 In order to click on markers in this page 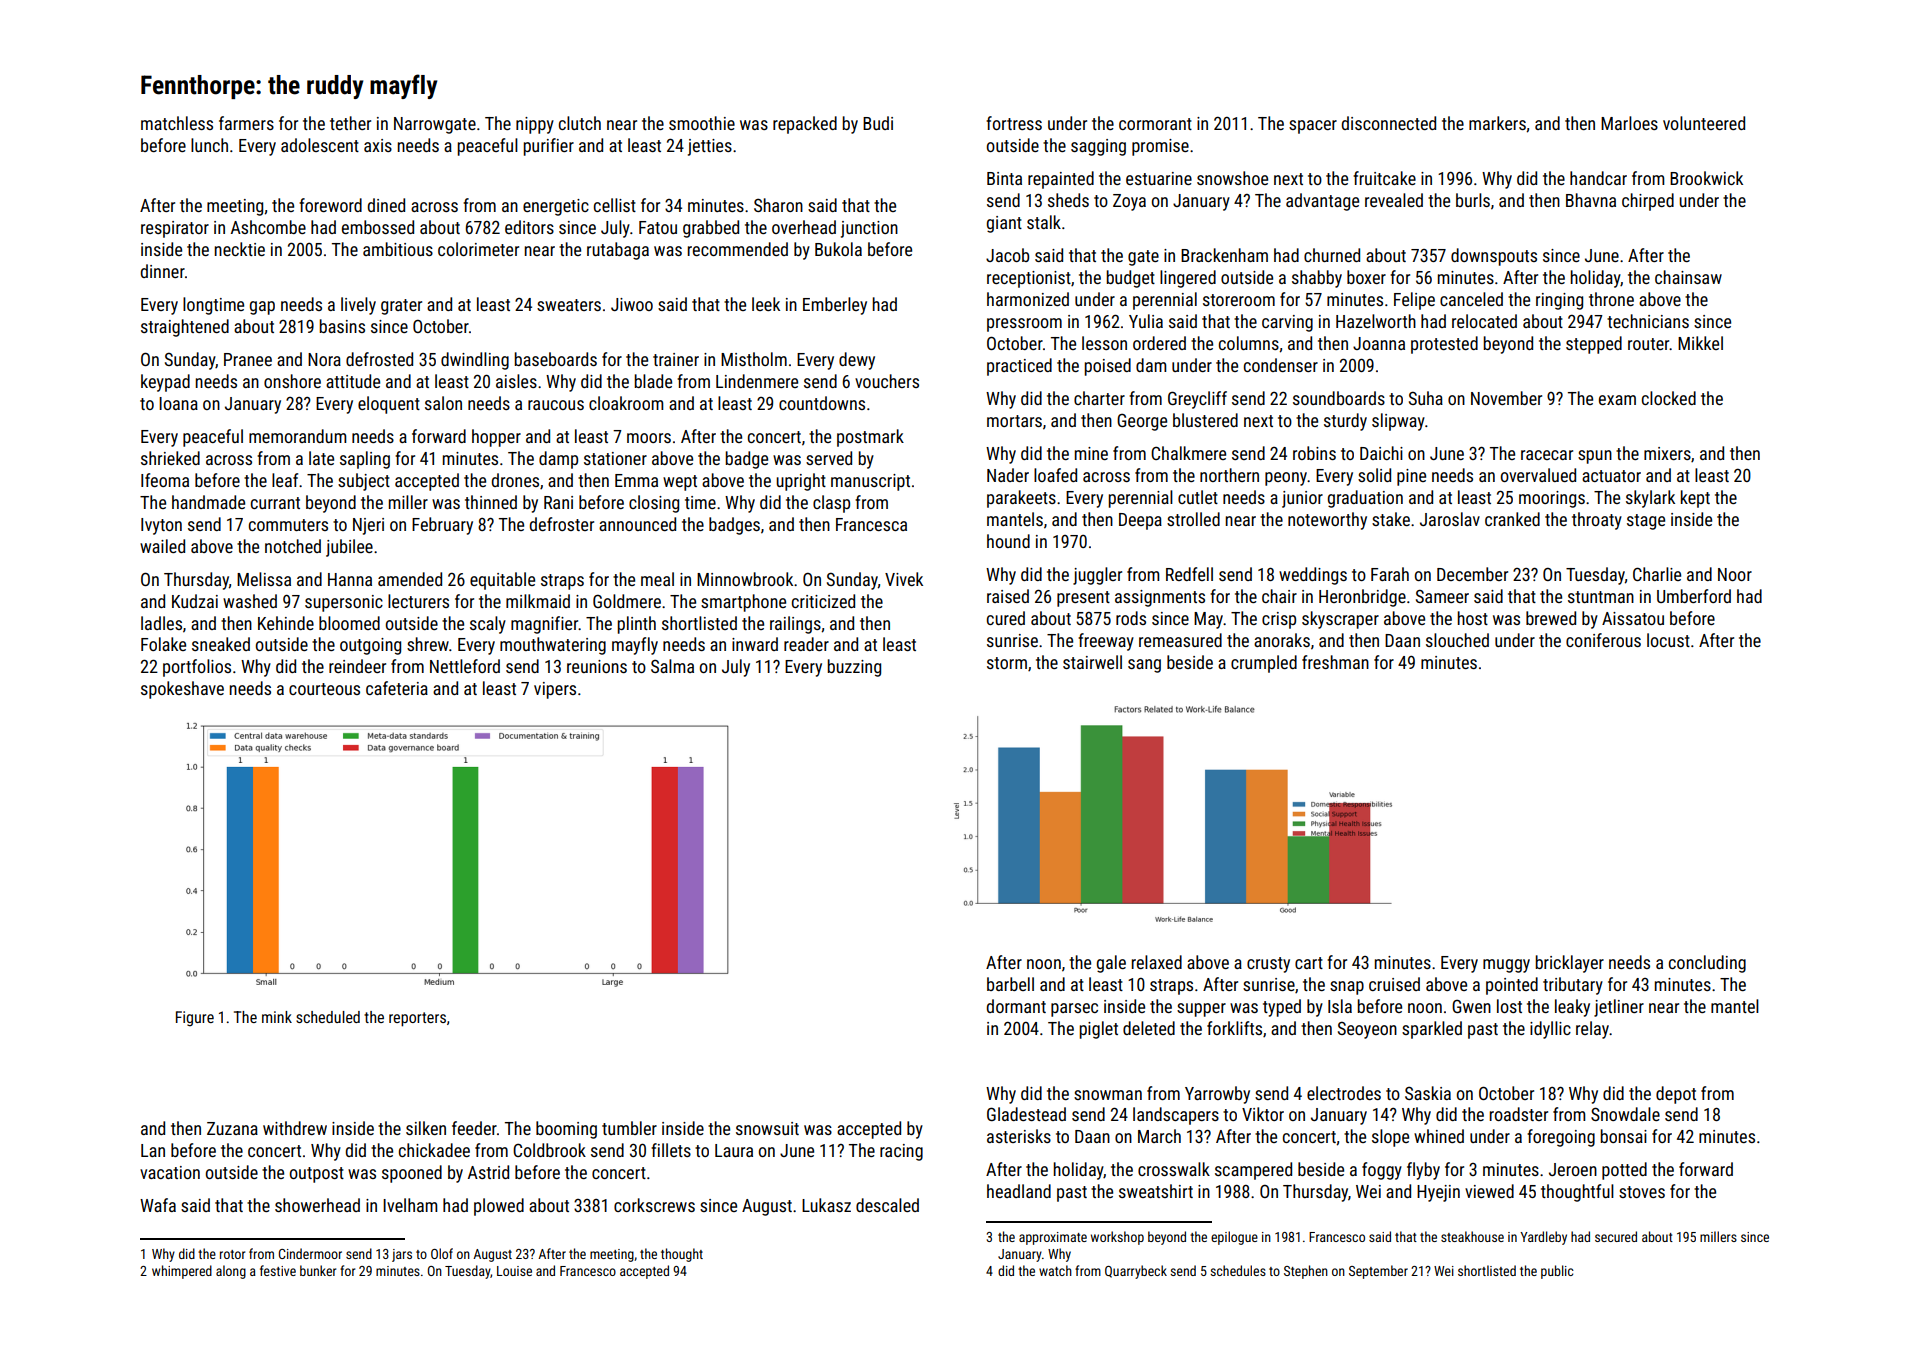, I will do `click(1497, 123)`.
